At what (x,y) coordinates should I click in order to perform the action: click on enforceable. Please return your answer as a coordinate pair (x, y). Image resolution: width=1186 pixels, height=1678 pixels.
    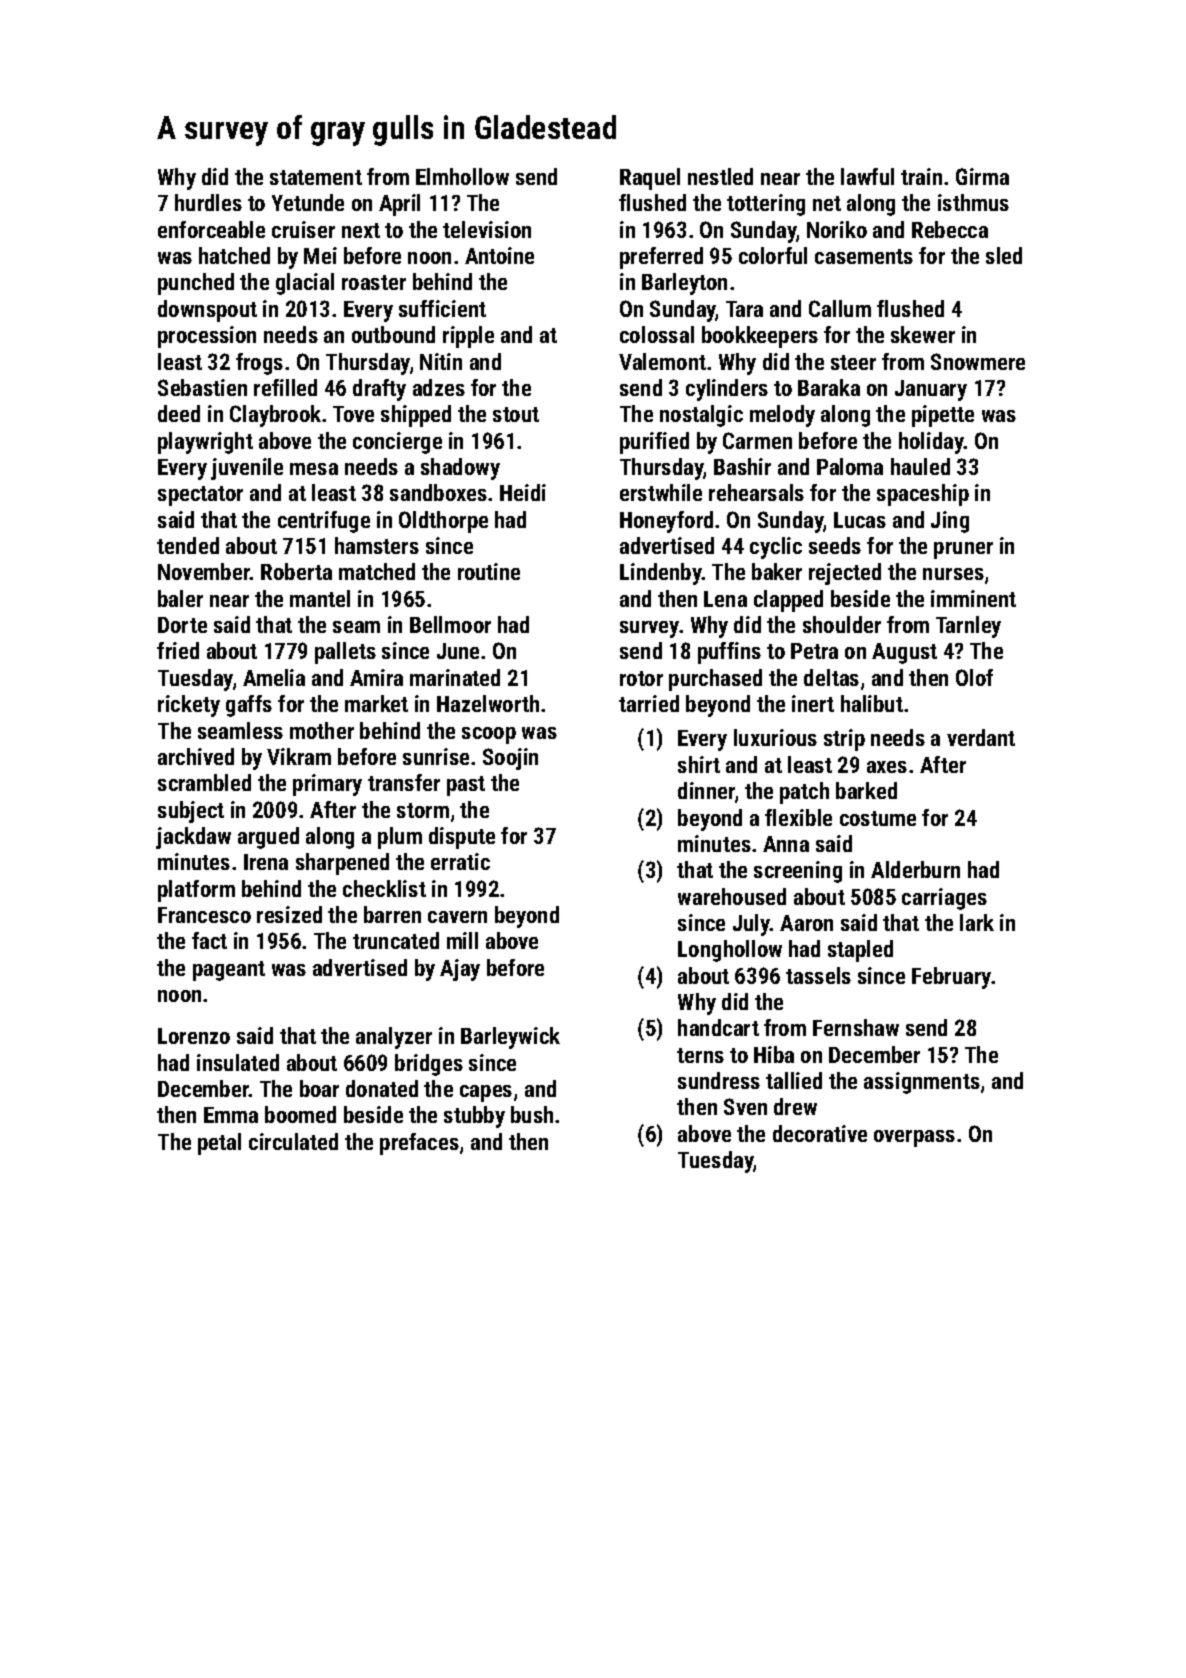
    Looking at the image, I should click on (211, 229).
